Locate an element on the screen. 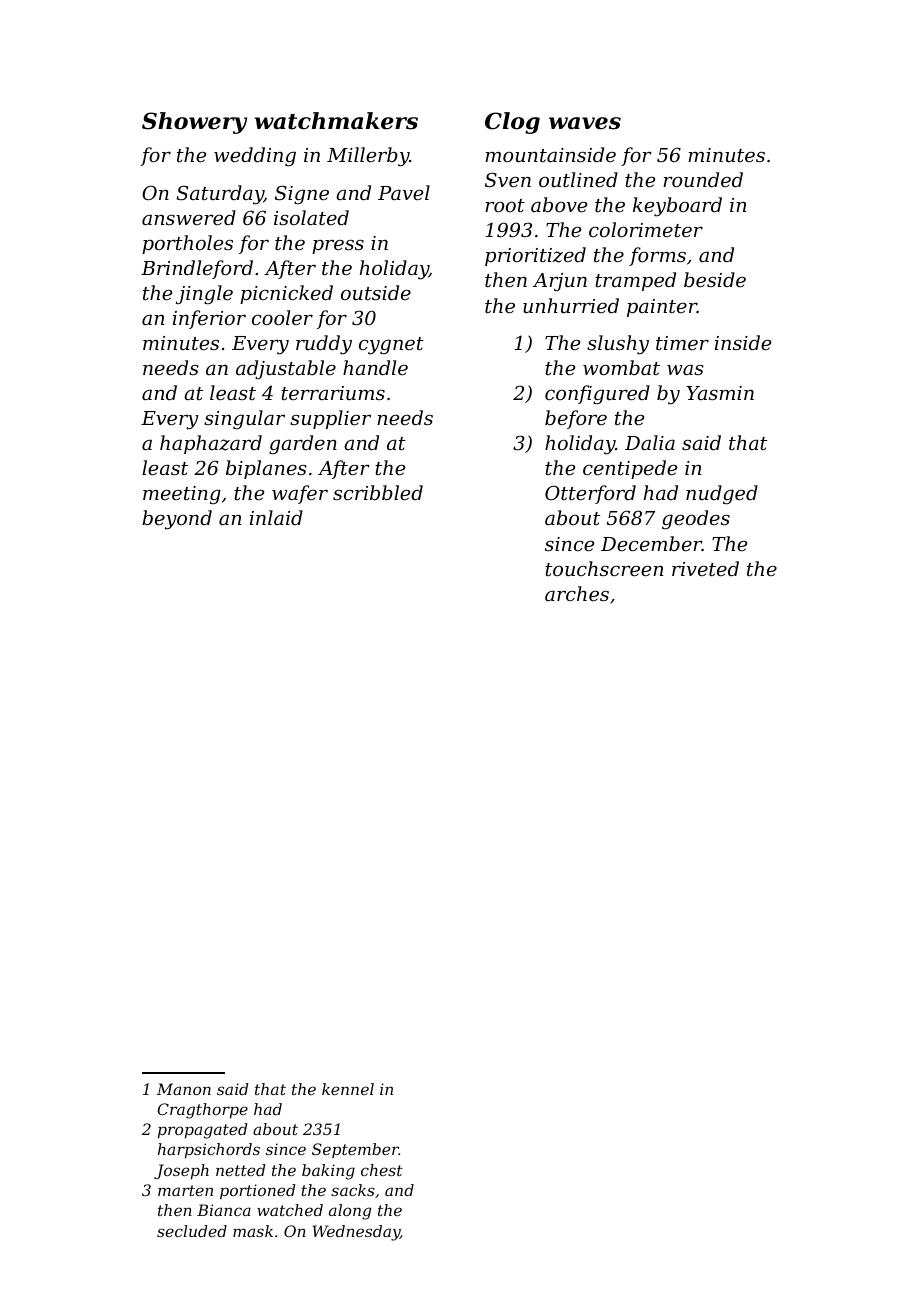  Wednesday is located at coordinates (356, 1233).
